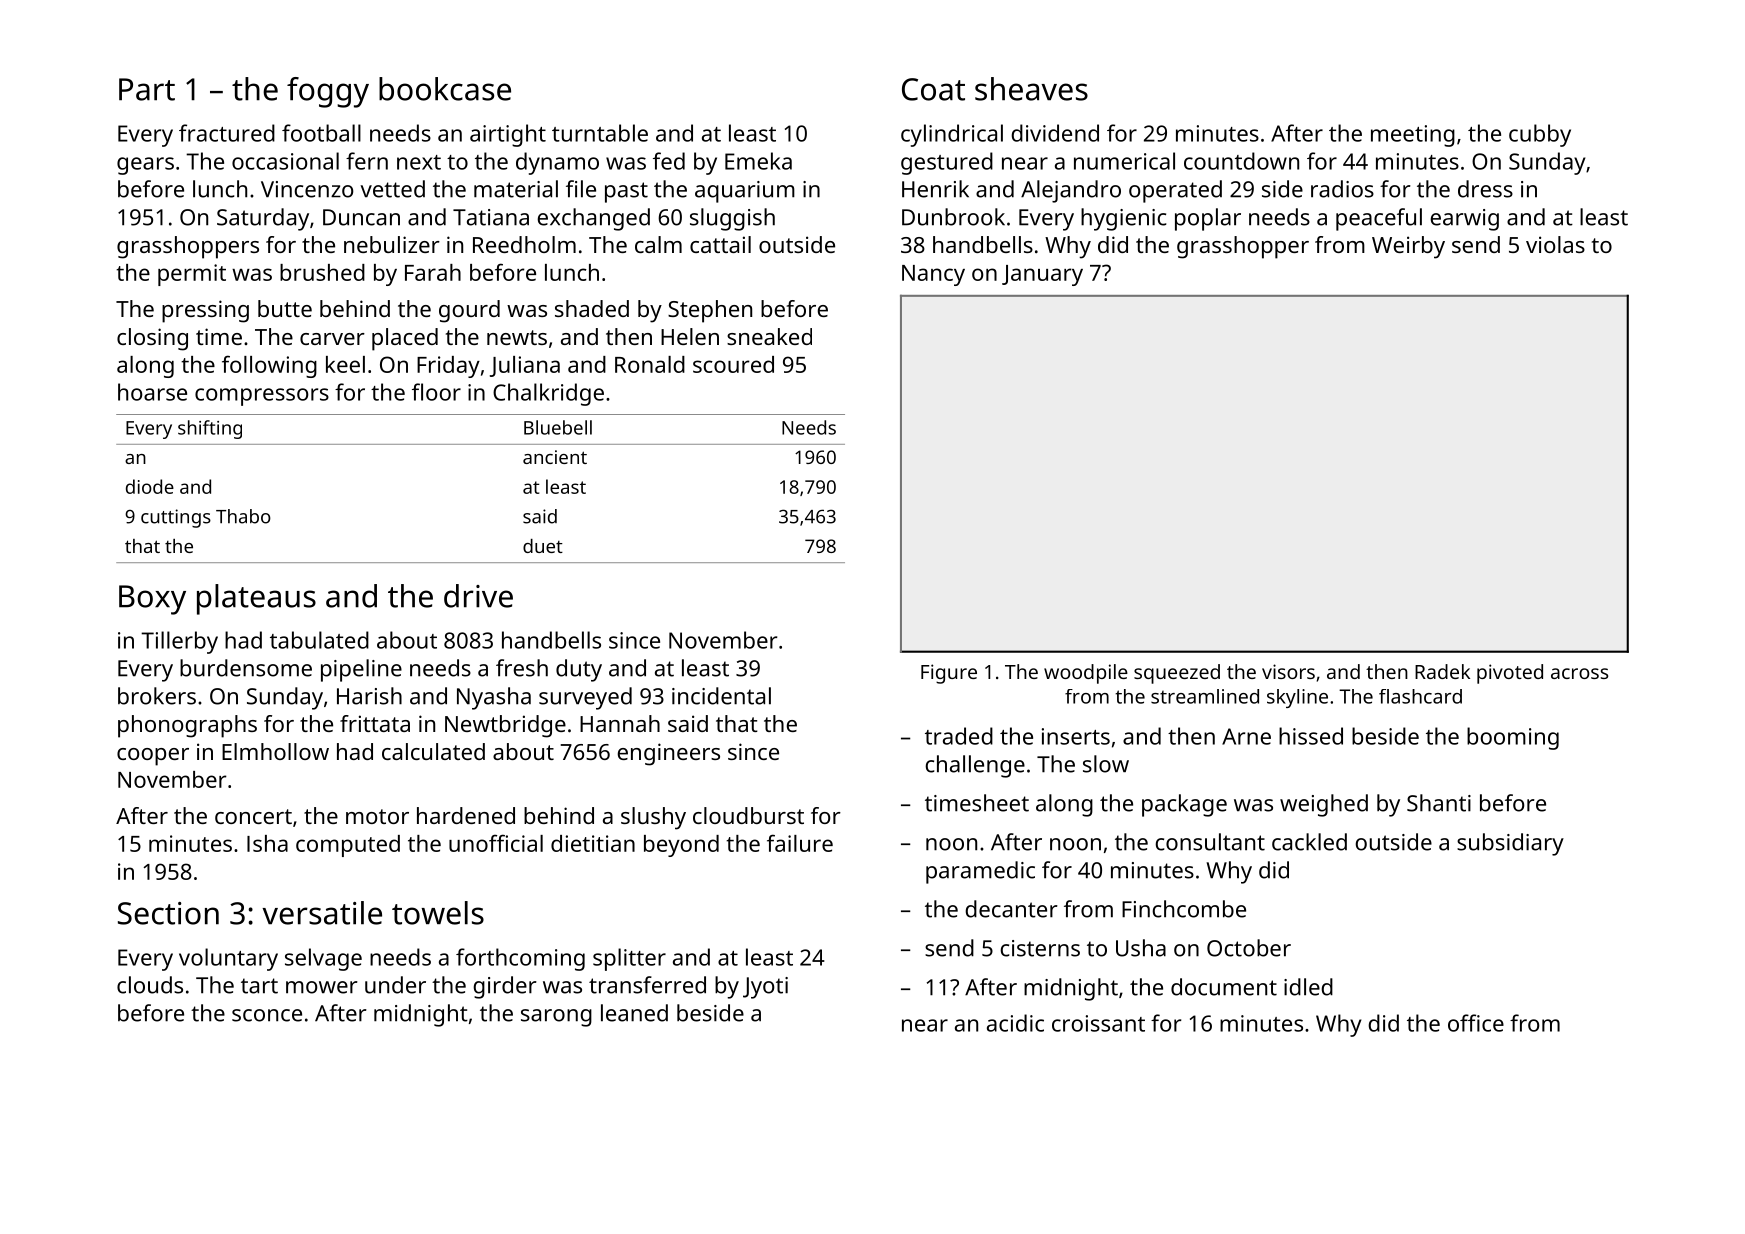  What do you see at coordinates (555, 457) in the screenshot?
I see `ancient` at bounding box center [555, 457].
